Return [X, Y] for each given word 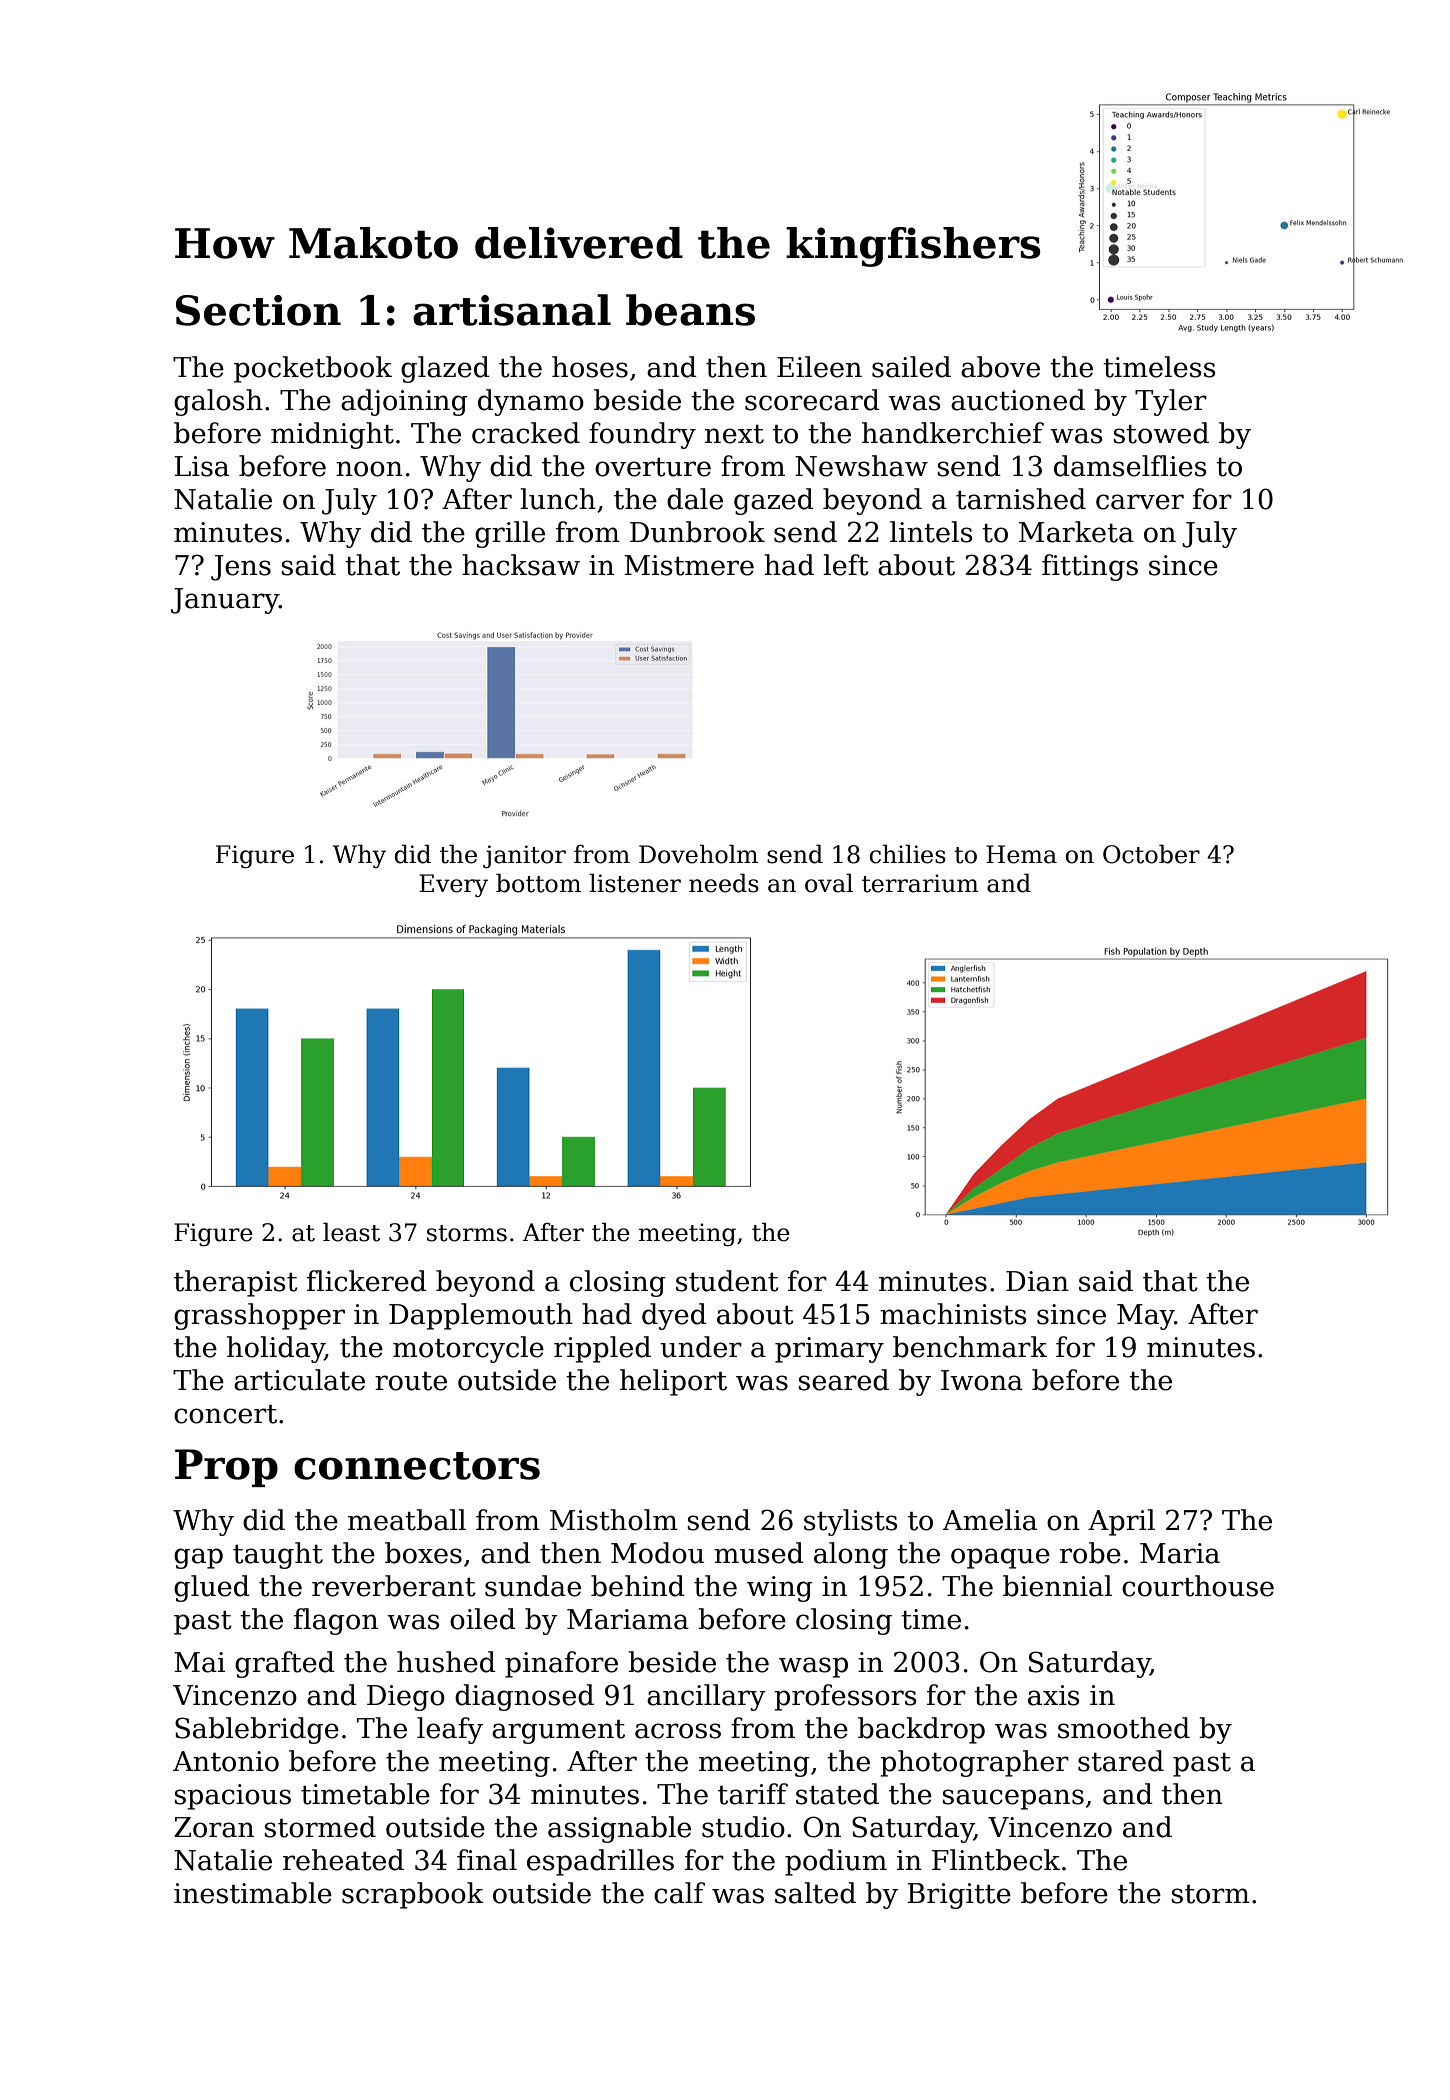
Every [453, 885]
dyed [674, 1316]
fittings [1090, 567]
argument [558, 1732]
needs [724, 883]
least [351, 1232]
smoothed [1124, 1728]
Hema [1021, 854]
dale [695, 499]
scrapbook [413, 1895]
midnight [332, 435]
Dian [1037, 1281]
